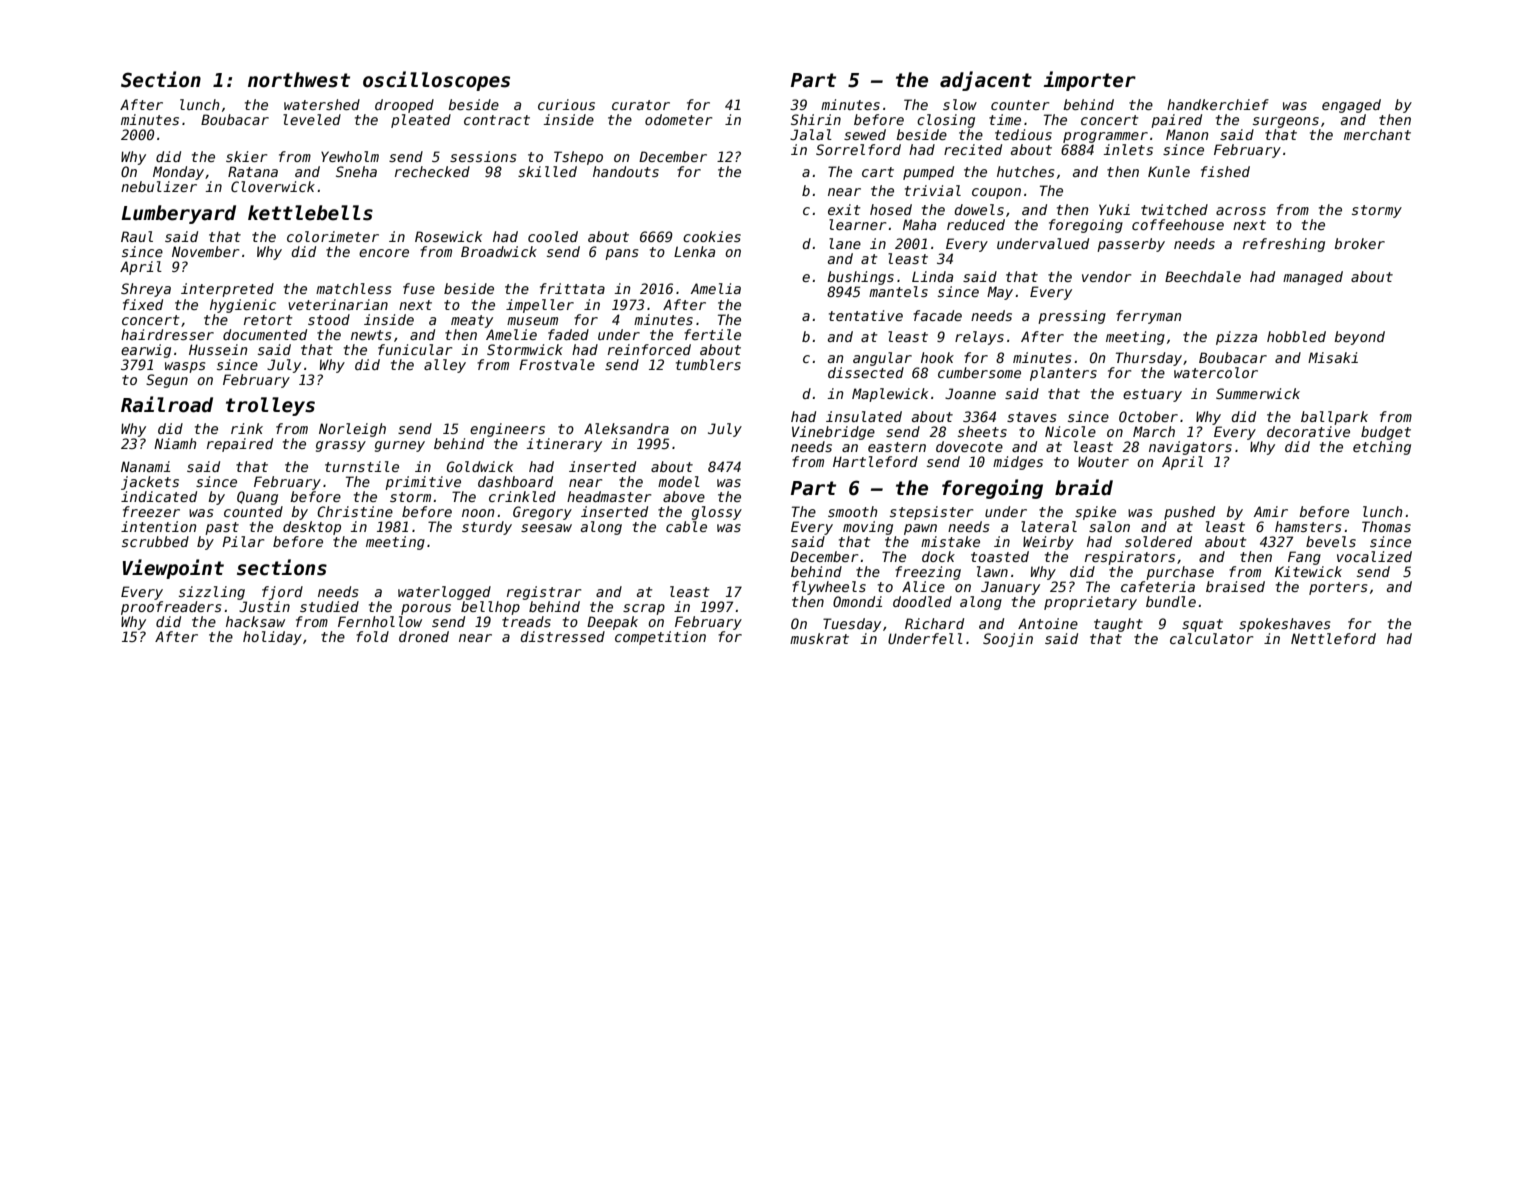 The width and height of the image is (1533, 1185). I want to click on across, so click(1241, 211).
